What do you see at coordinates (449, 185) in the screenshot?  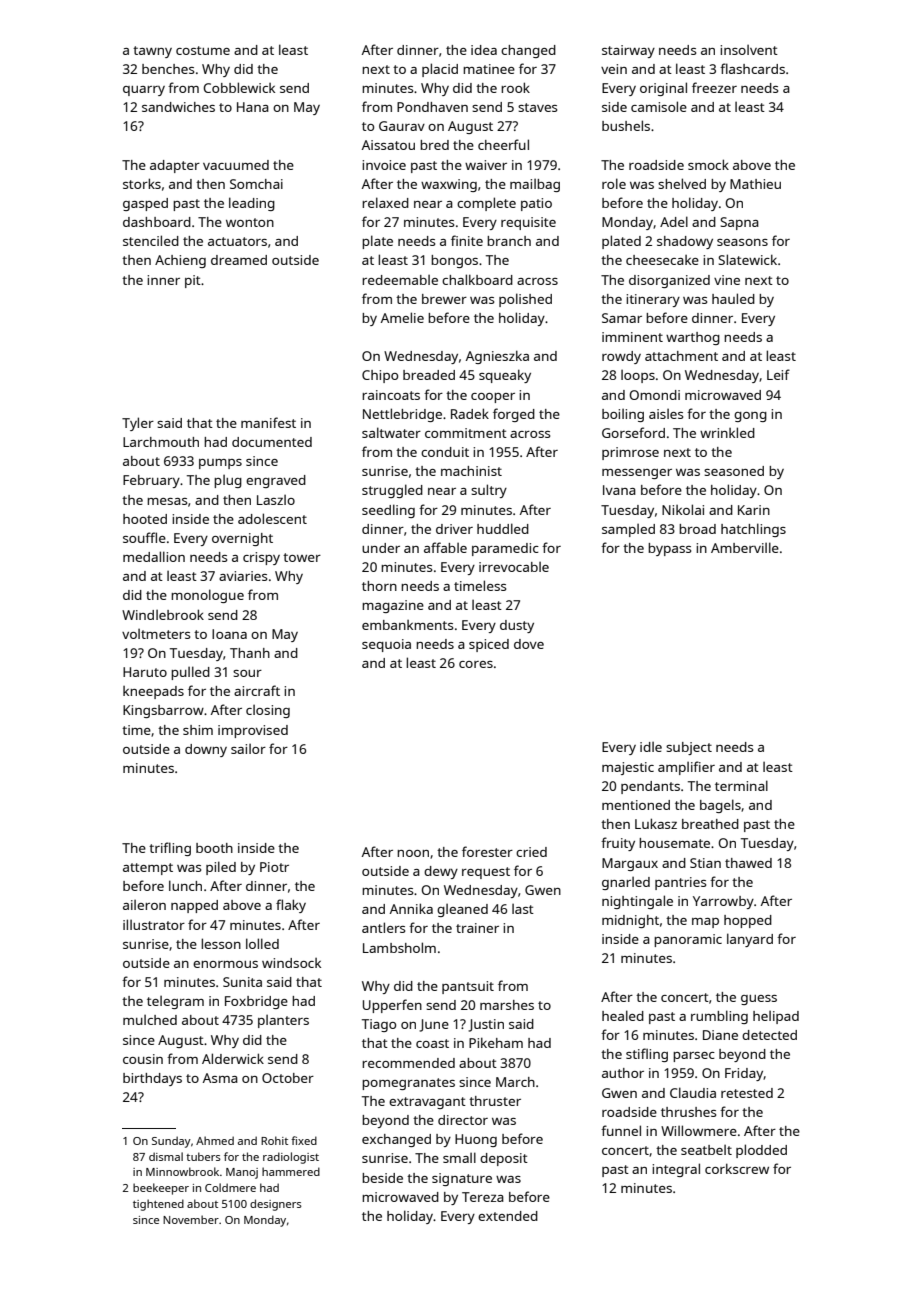 I see `waxwing` at bounding box center [449, 185].
